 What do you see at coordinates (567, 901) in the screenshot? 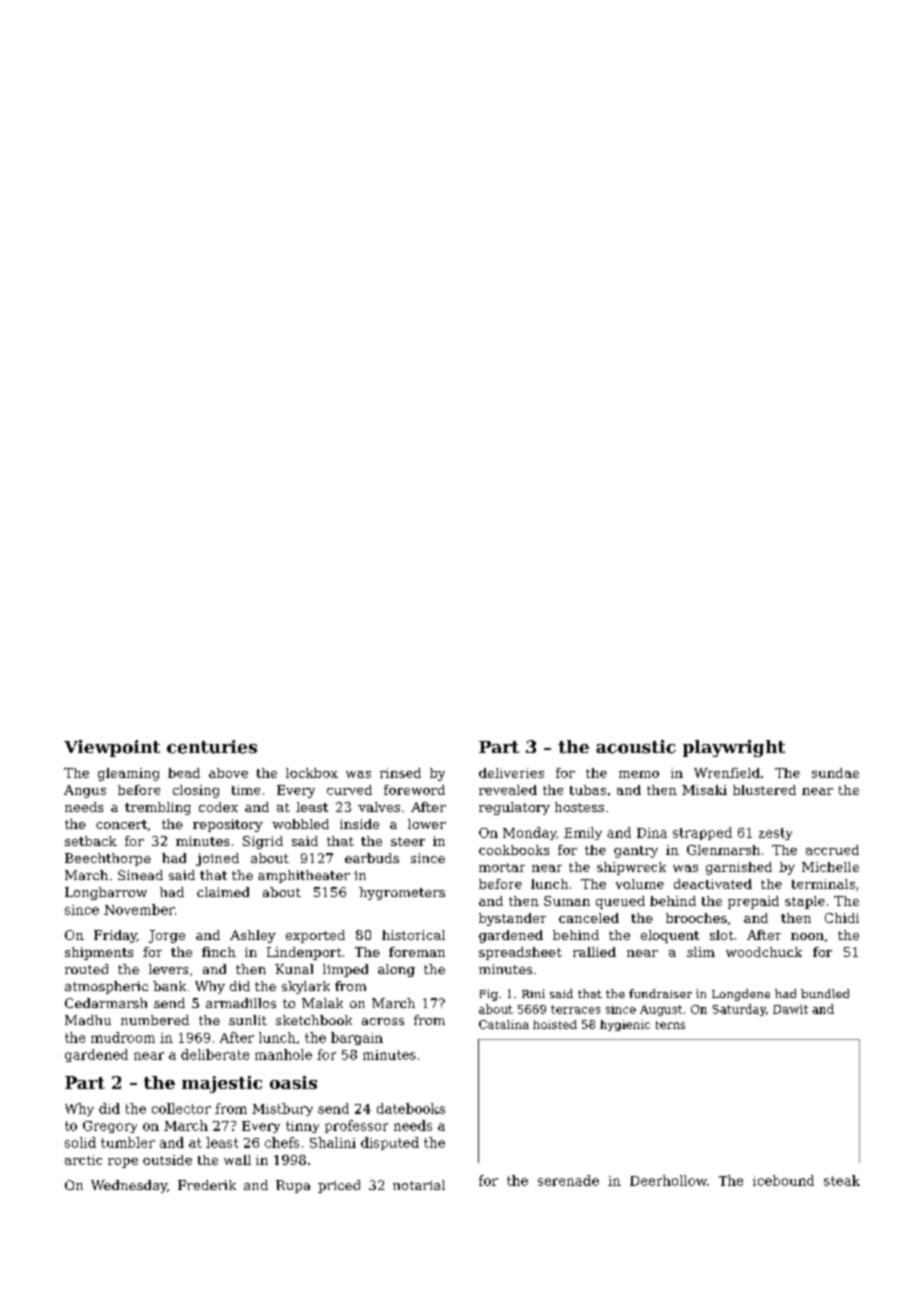
I see `Suman` at bounding box center [567, 901].
